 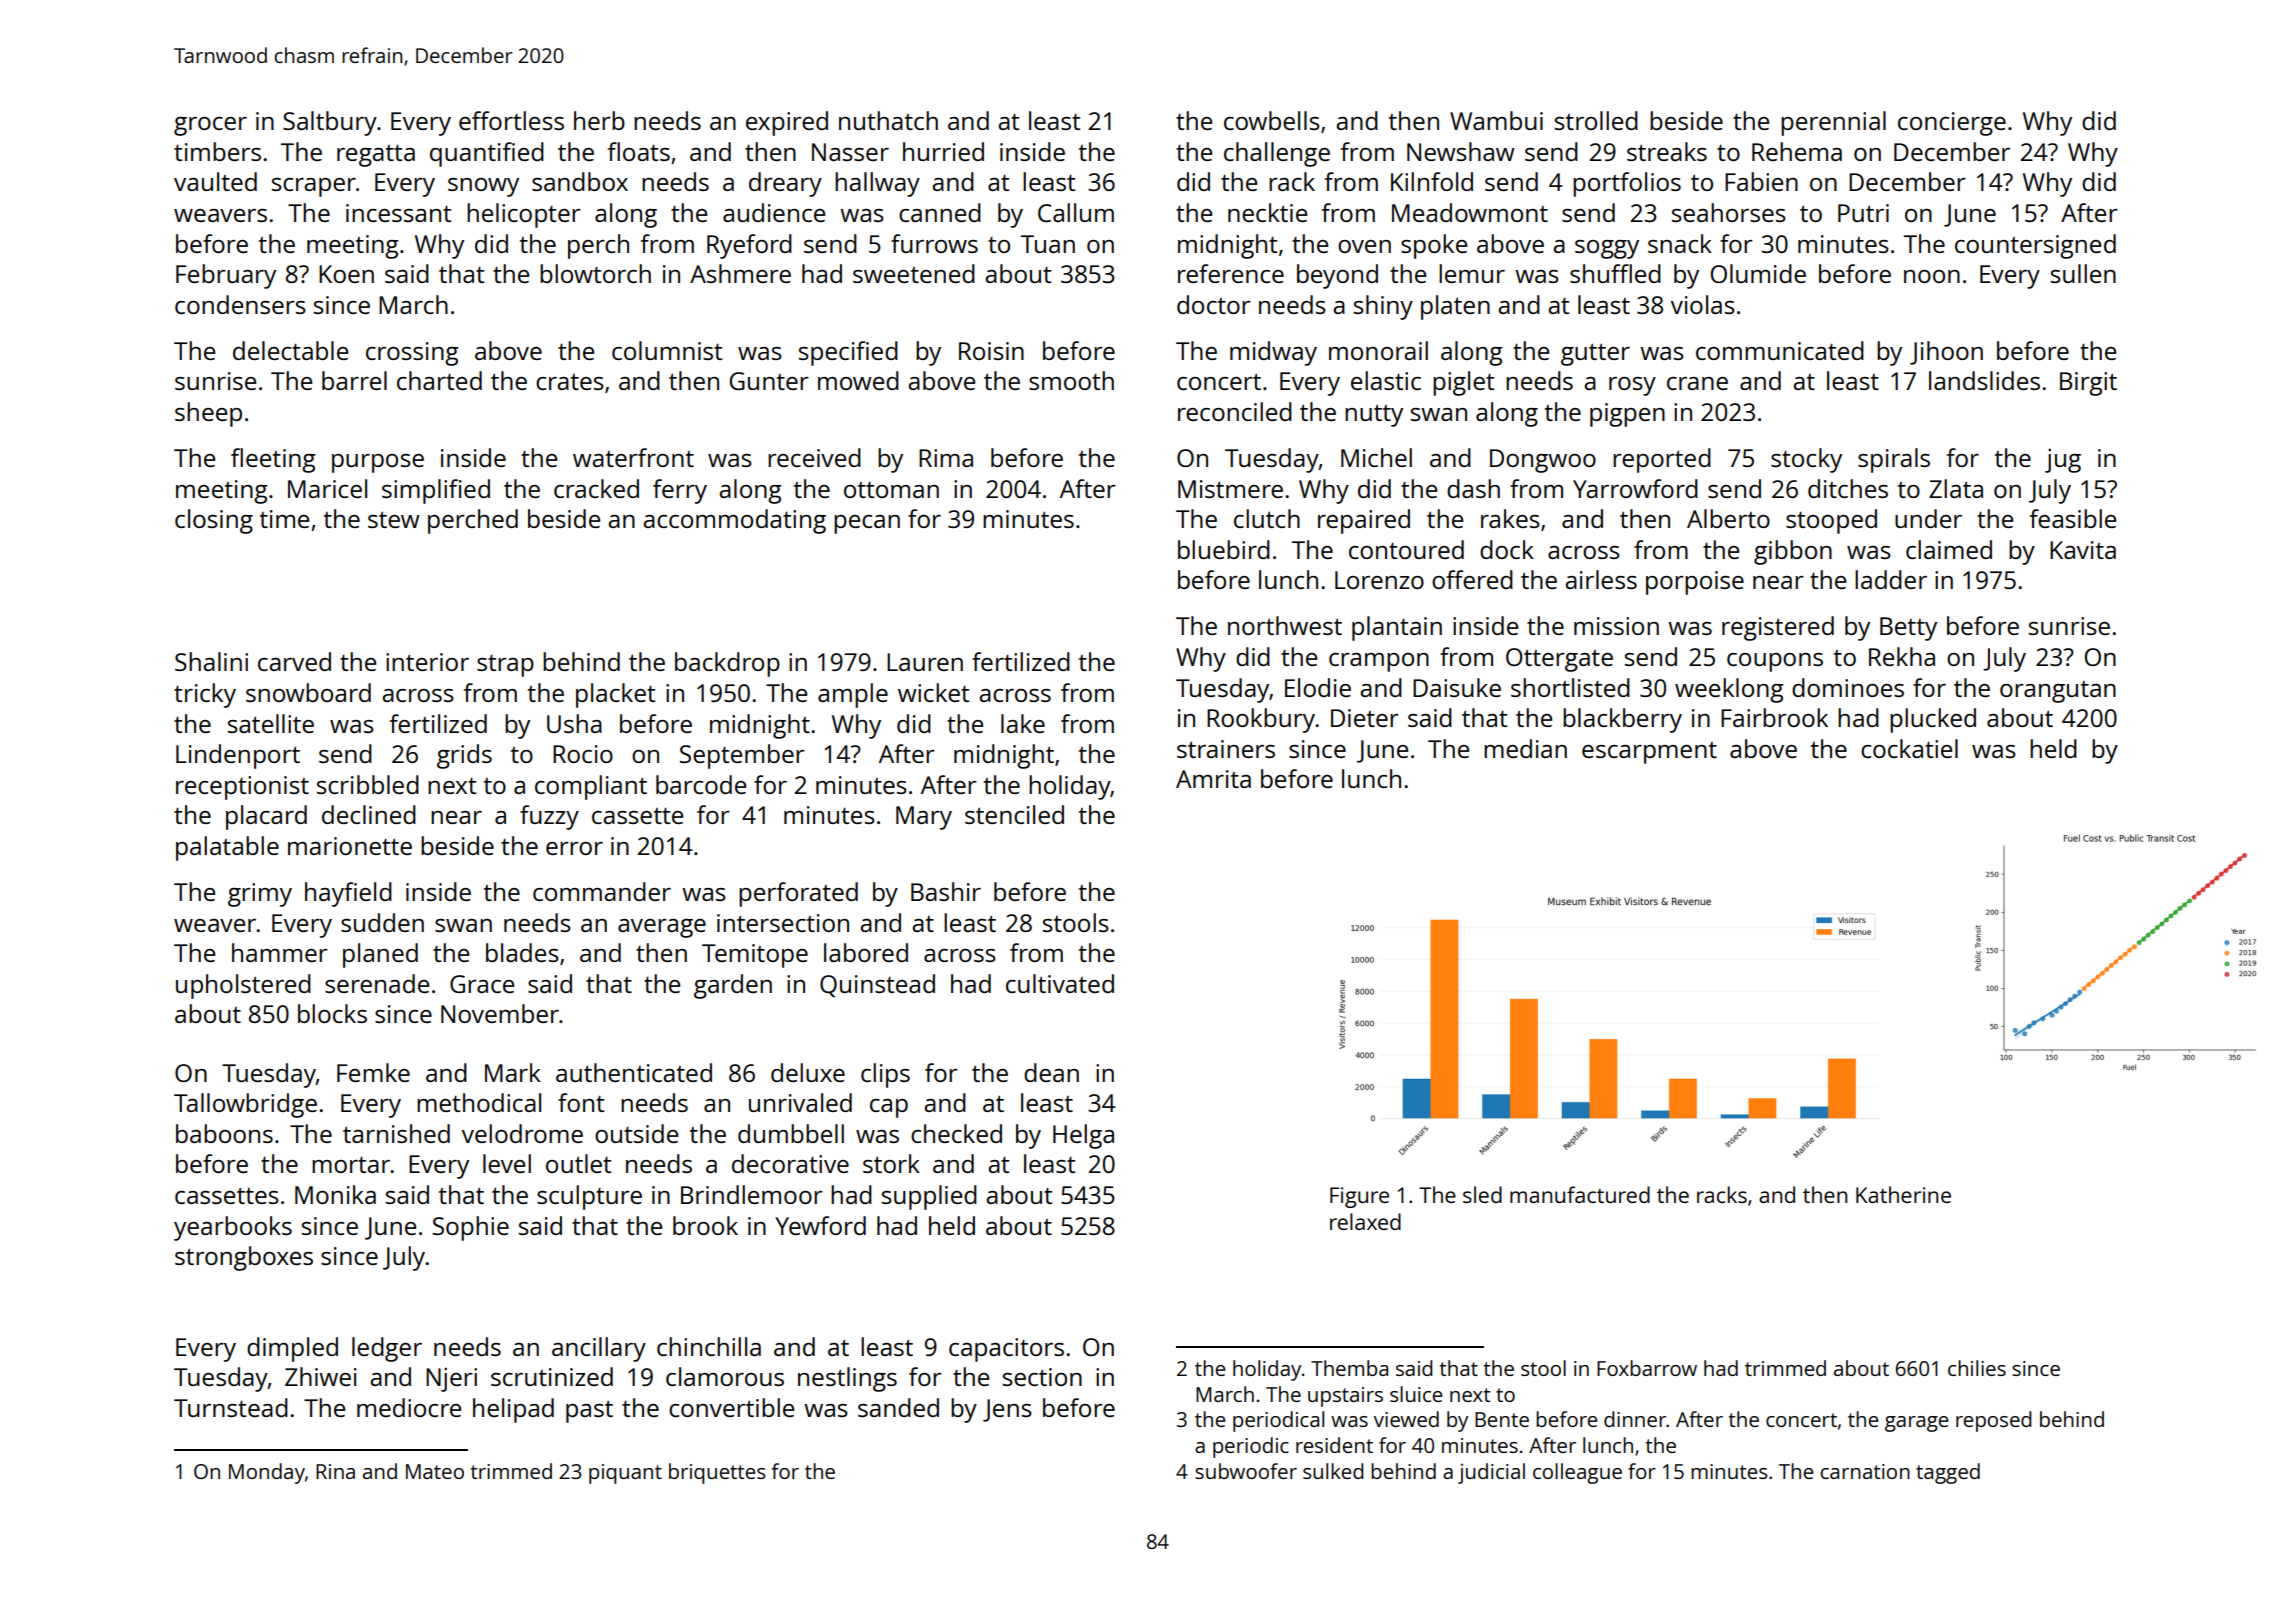 I want to click on garage, so click(x=1916, y=1424).
